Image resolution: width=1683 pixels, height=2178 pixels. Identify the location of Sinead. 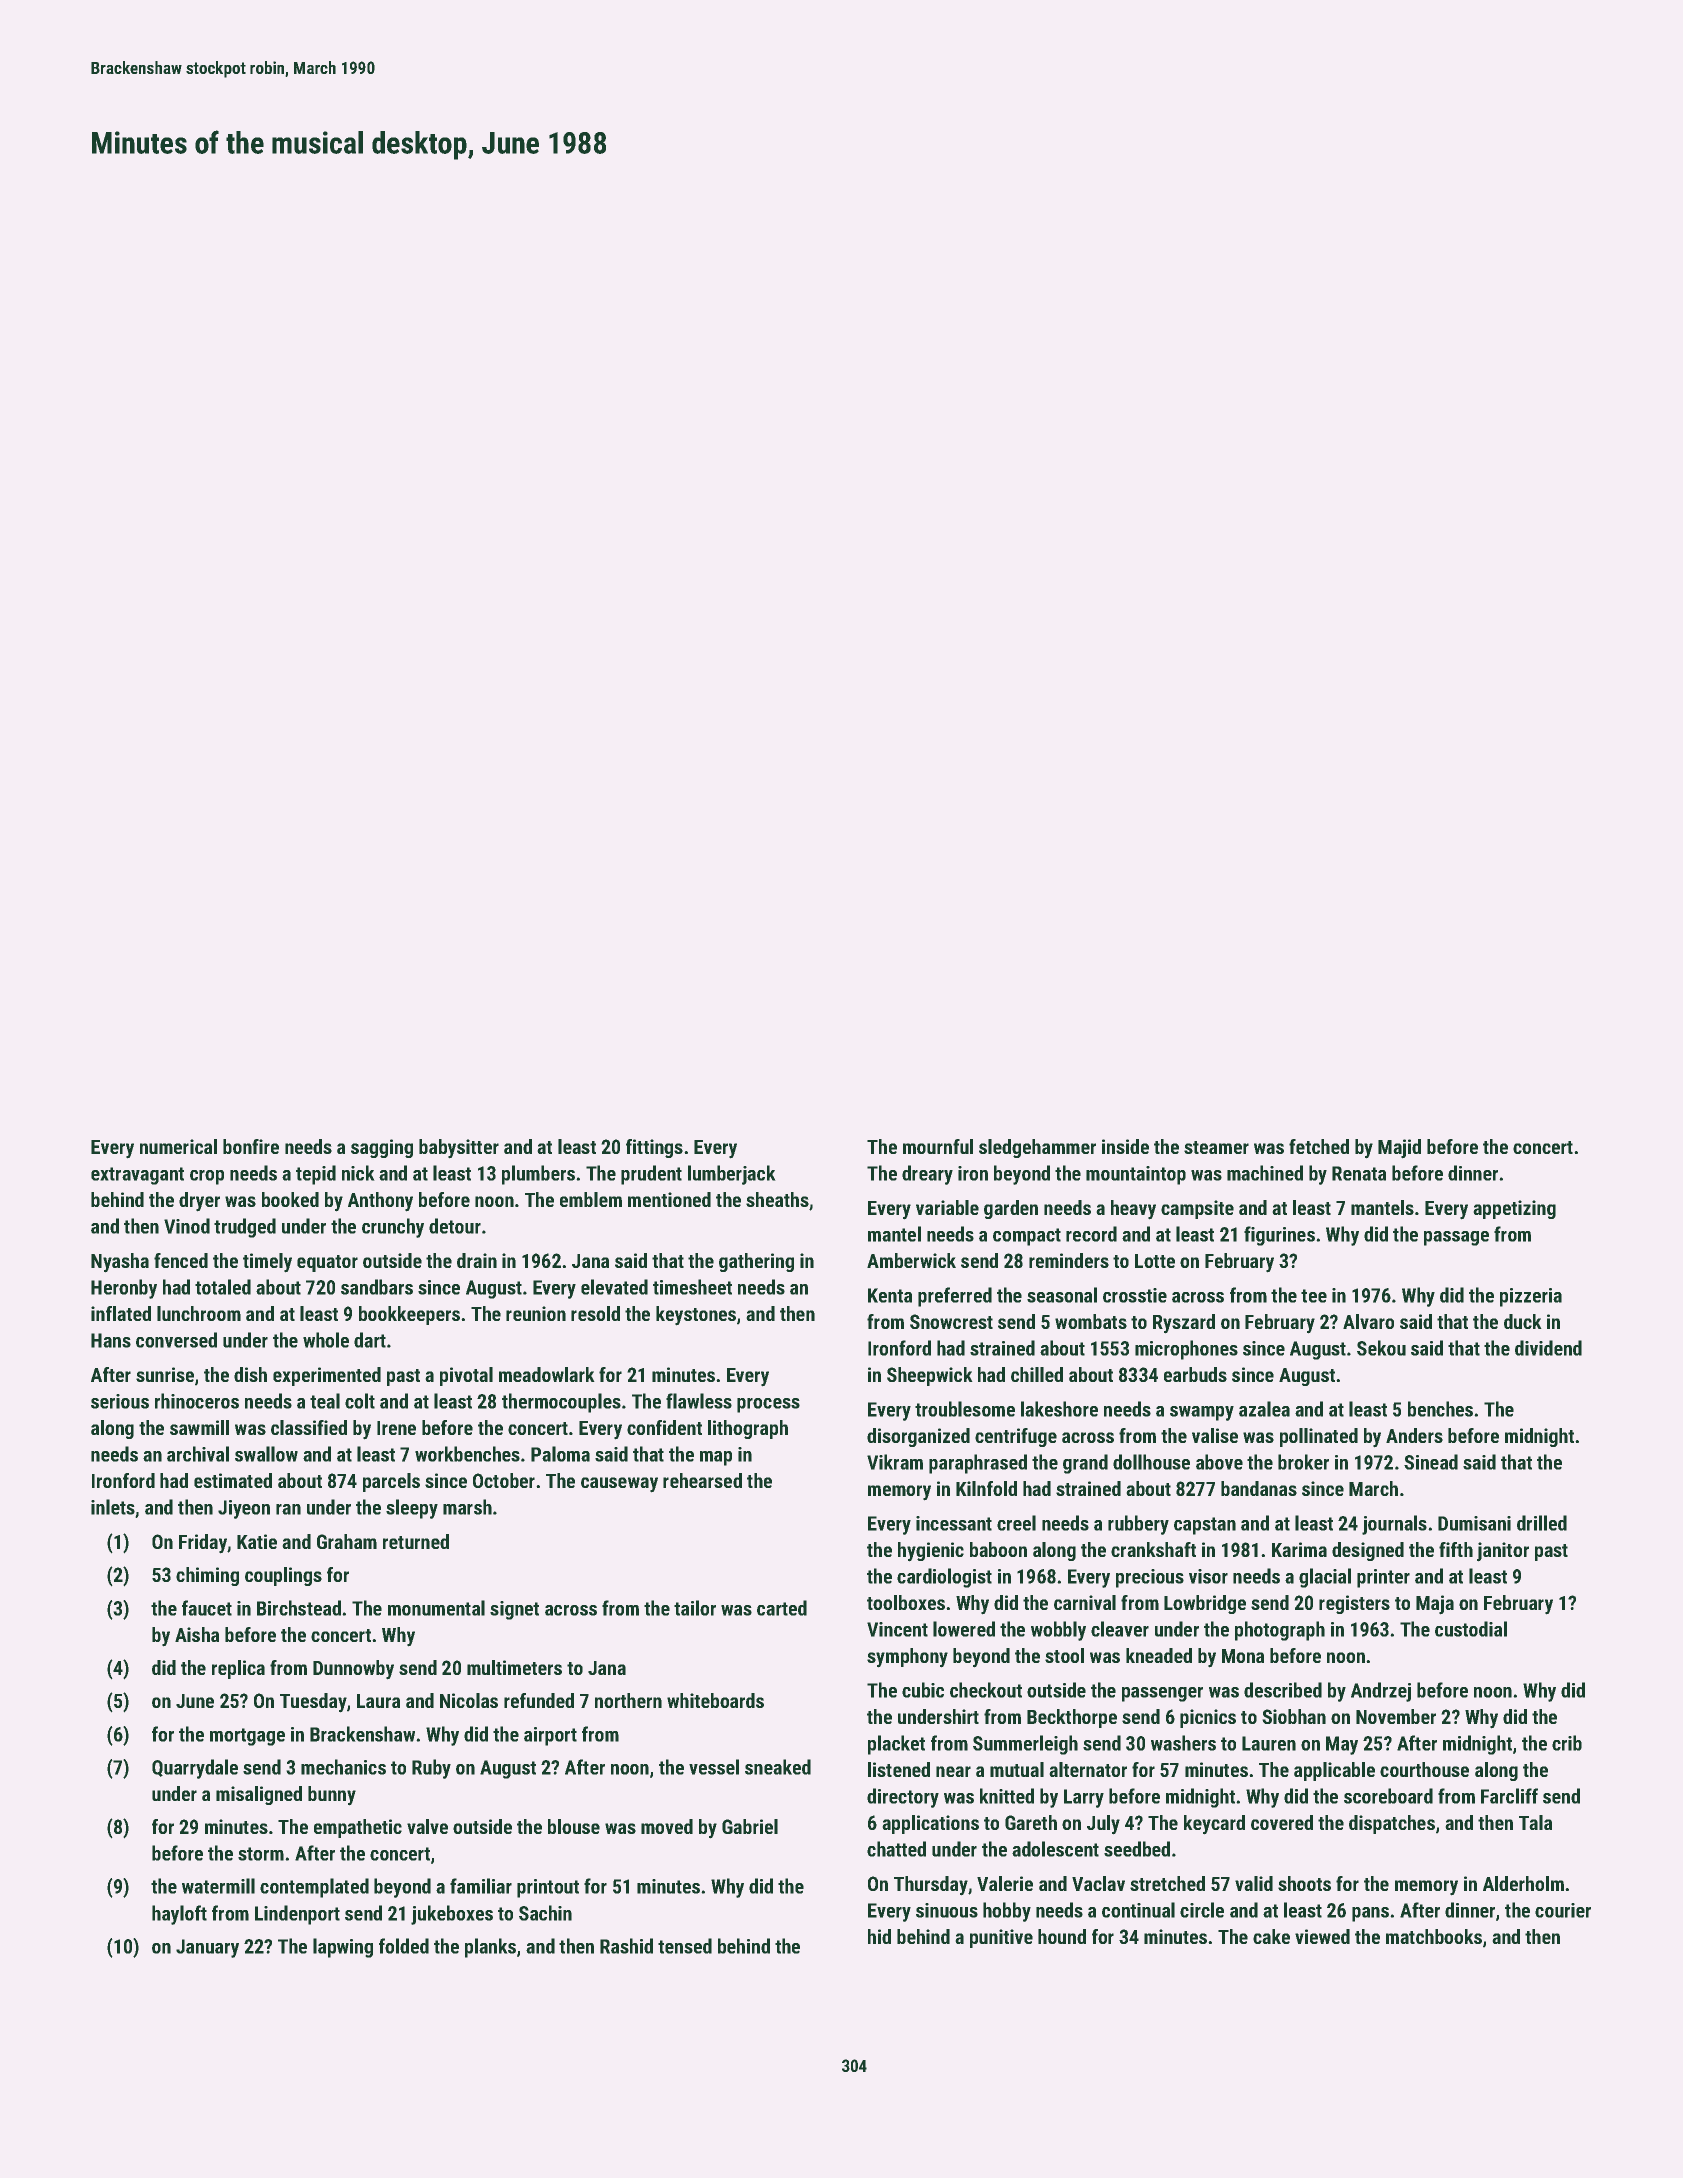
(1431, 1462).
